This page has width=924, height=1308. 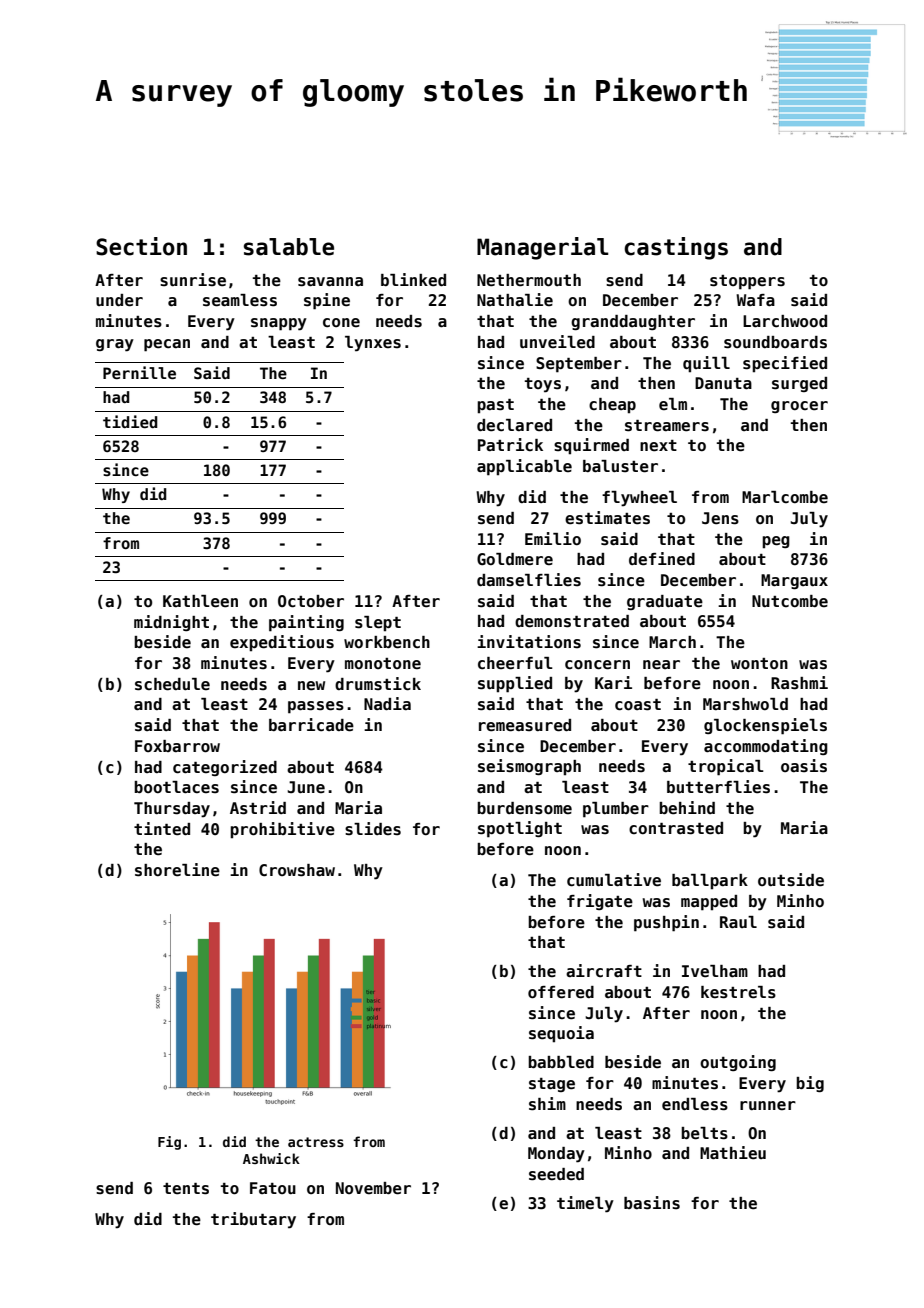 What do you see at coordinates (297, 870) in the page?
I see `Crowshaw` at bounding box center [297, 870].
